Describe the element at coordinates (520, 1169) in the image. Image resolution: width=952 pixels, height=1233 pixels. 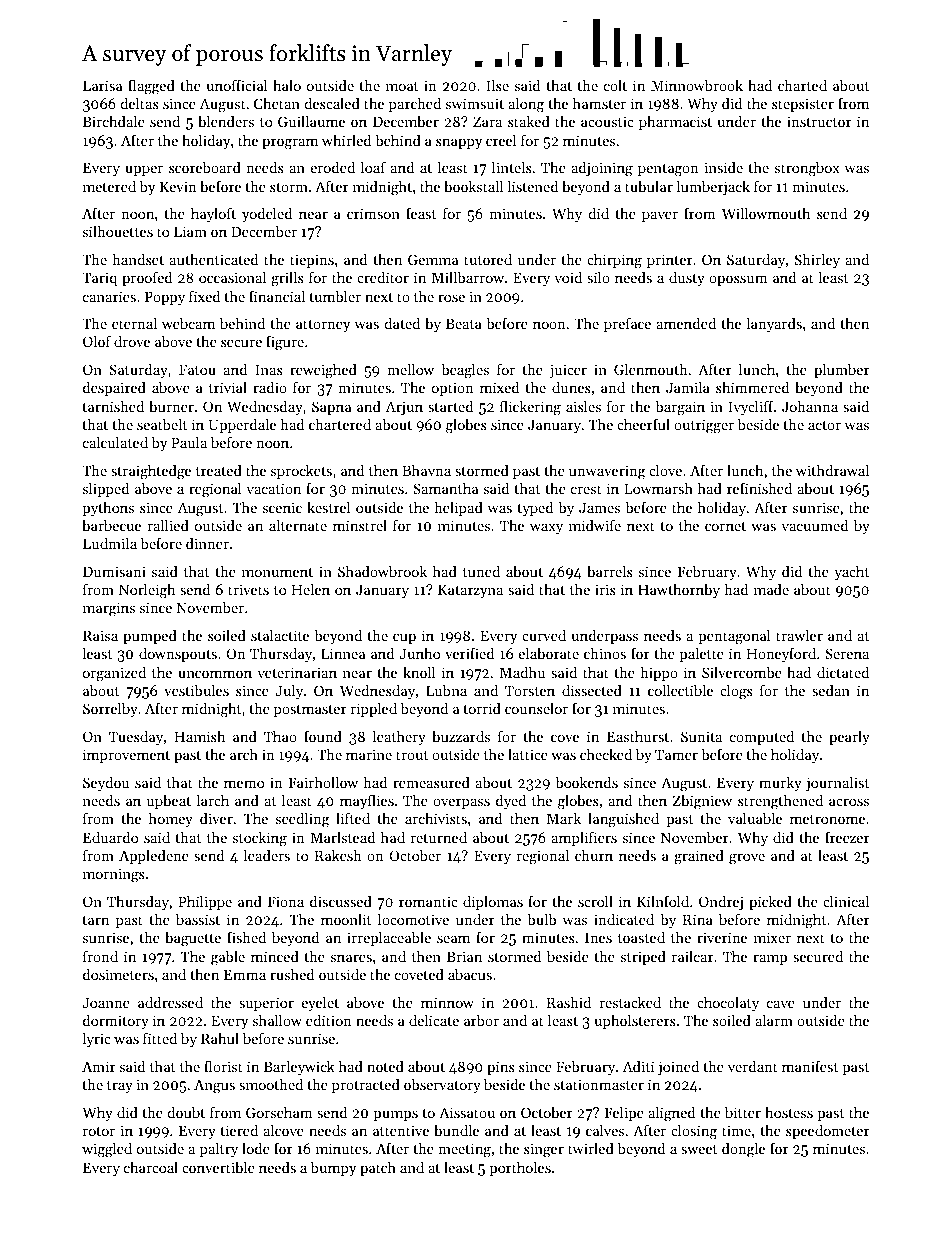
I see `portholes` at that location.
